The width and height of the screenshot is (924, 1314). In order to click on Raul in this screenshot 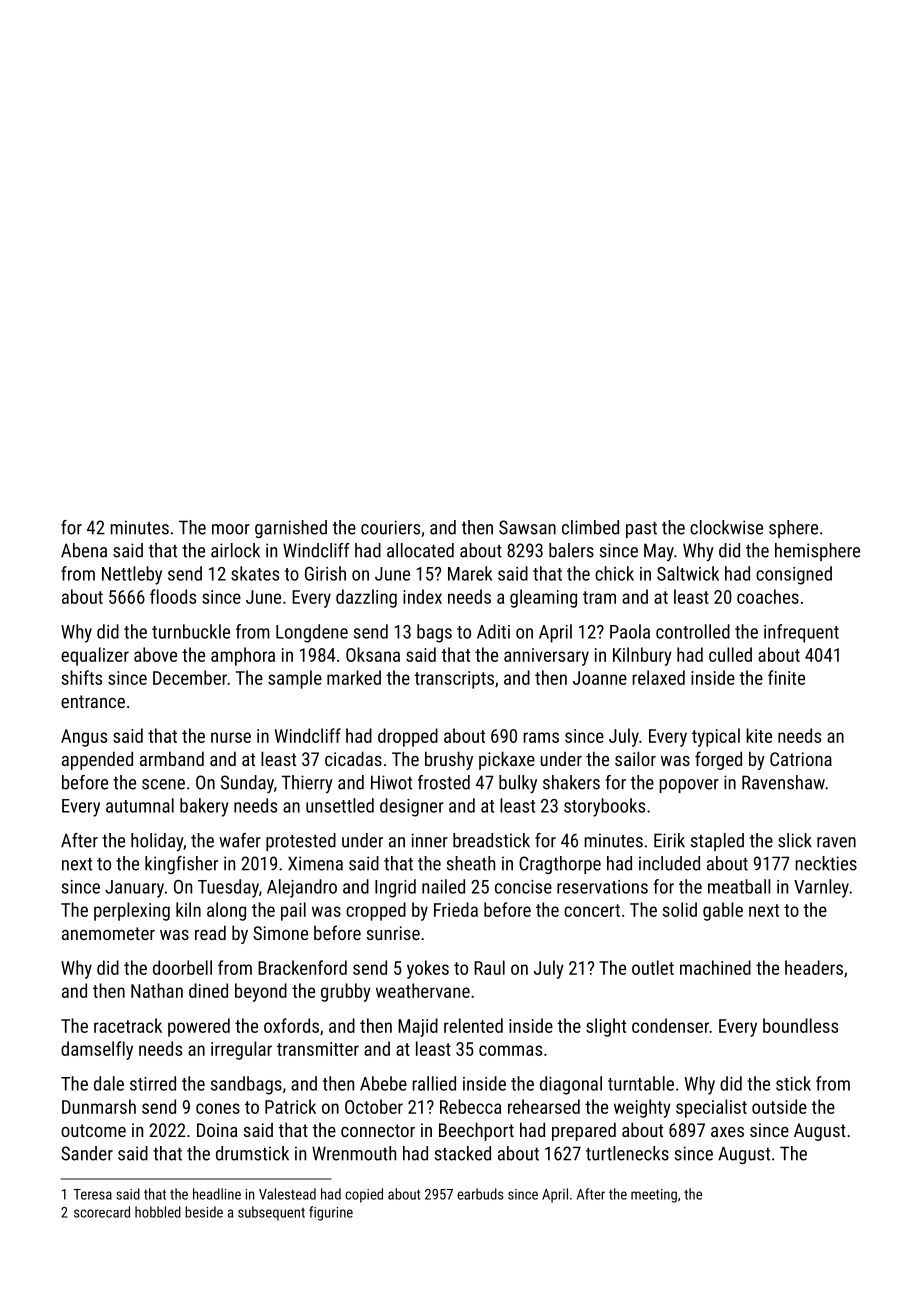, I will do `click(489, 967)`.
